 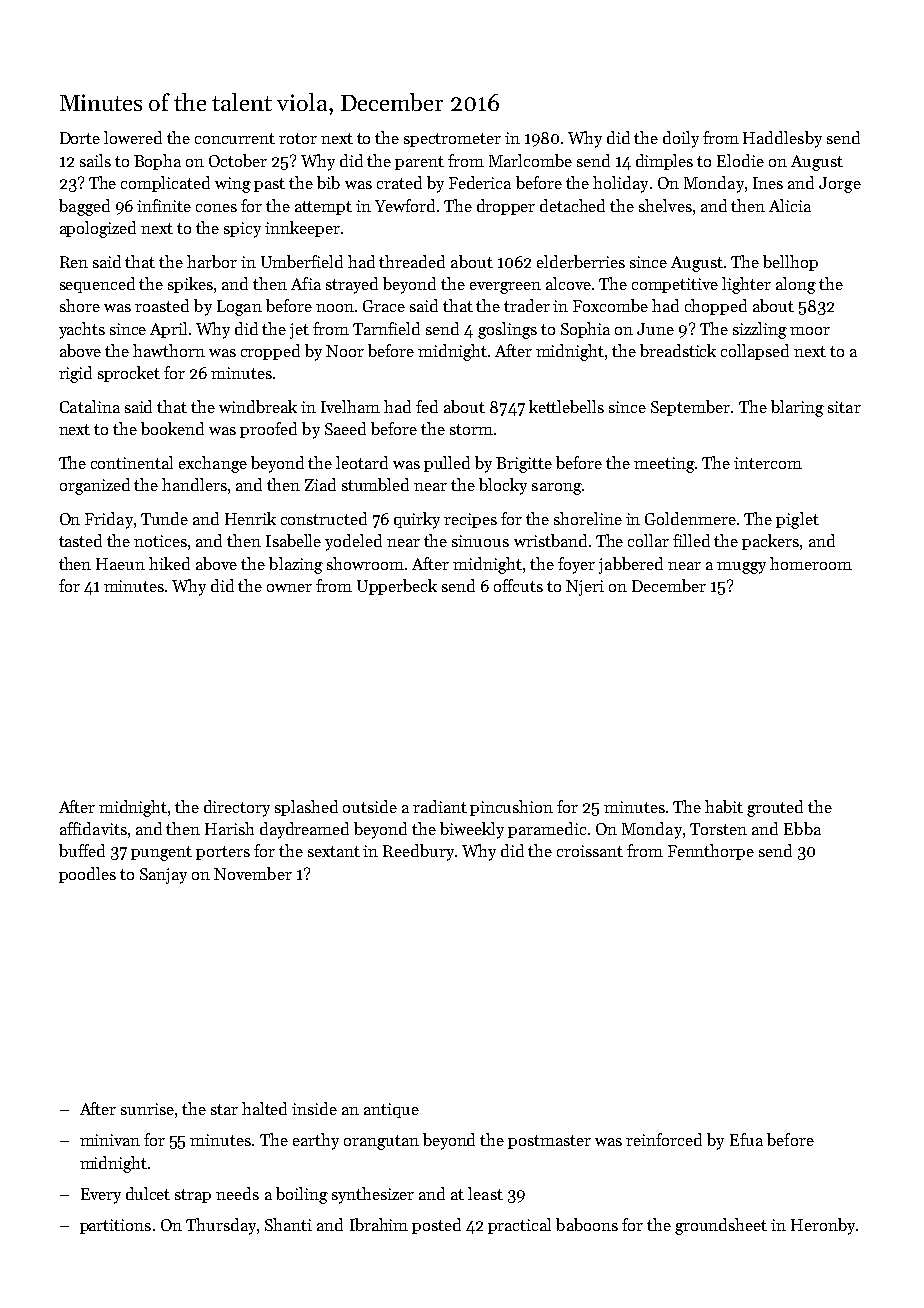 What do you see at coordinates (298, 138) in the document?
I see `rotor` at bounding box center [298, 138].
